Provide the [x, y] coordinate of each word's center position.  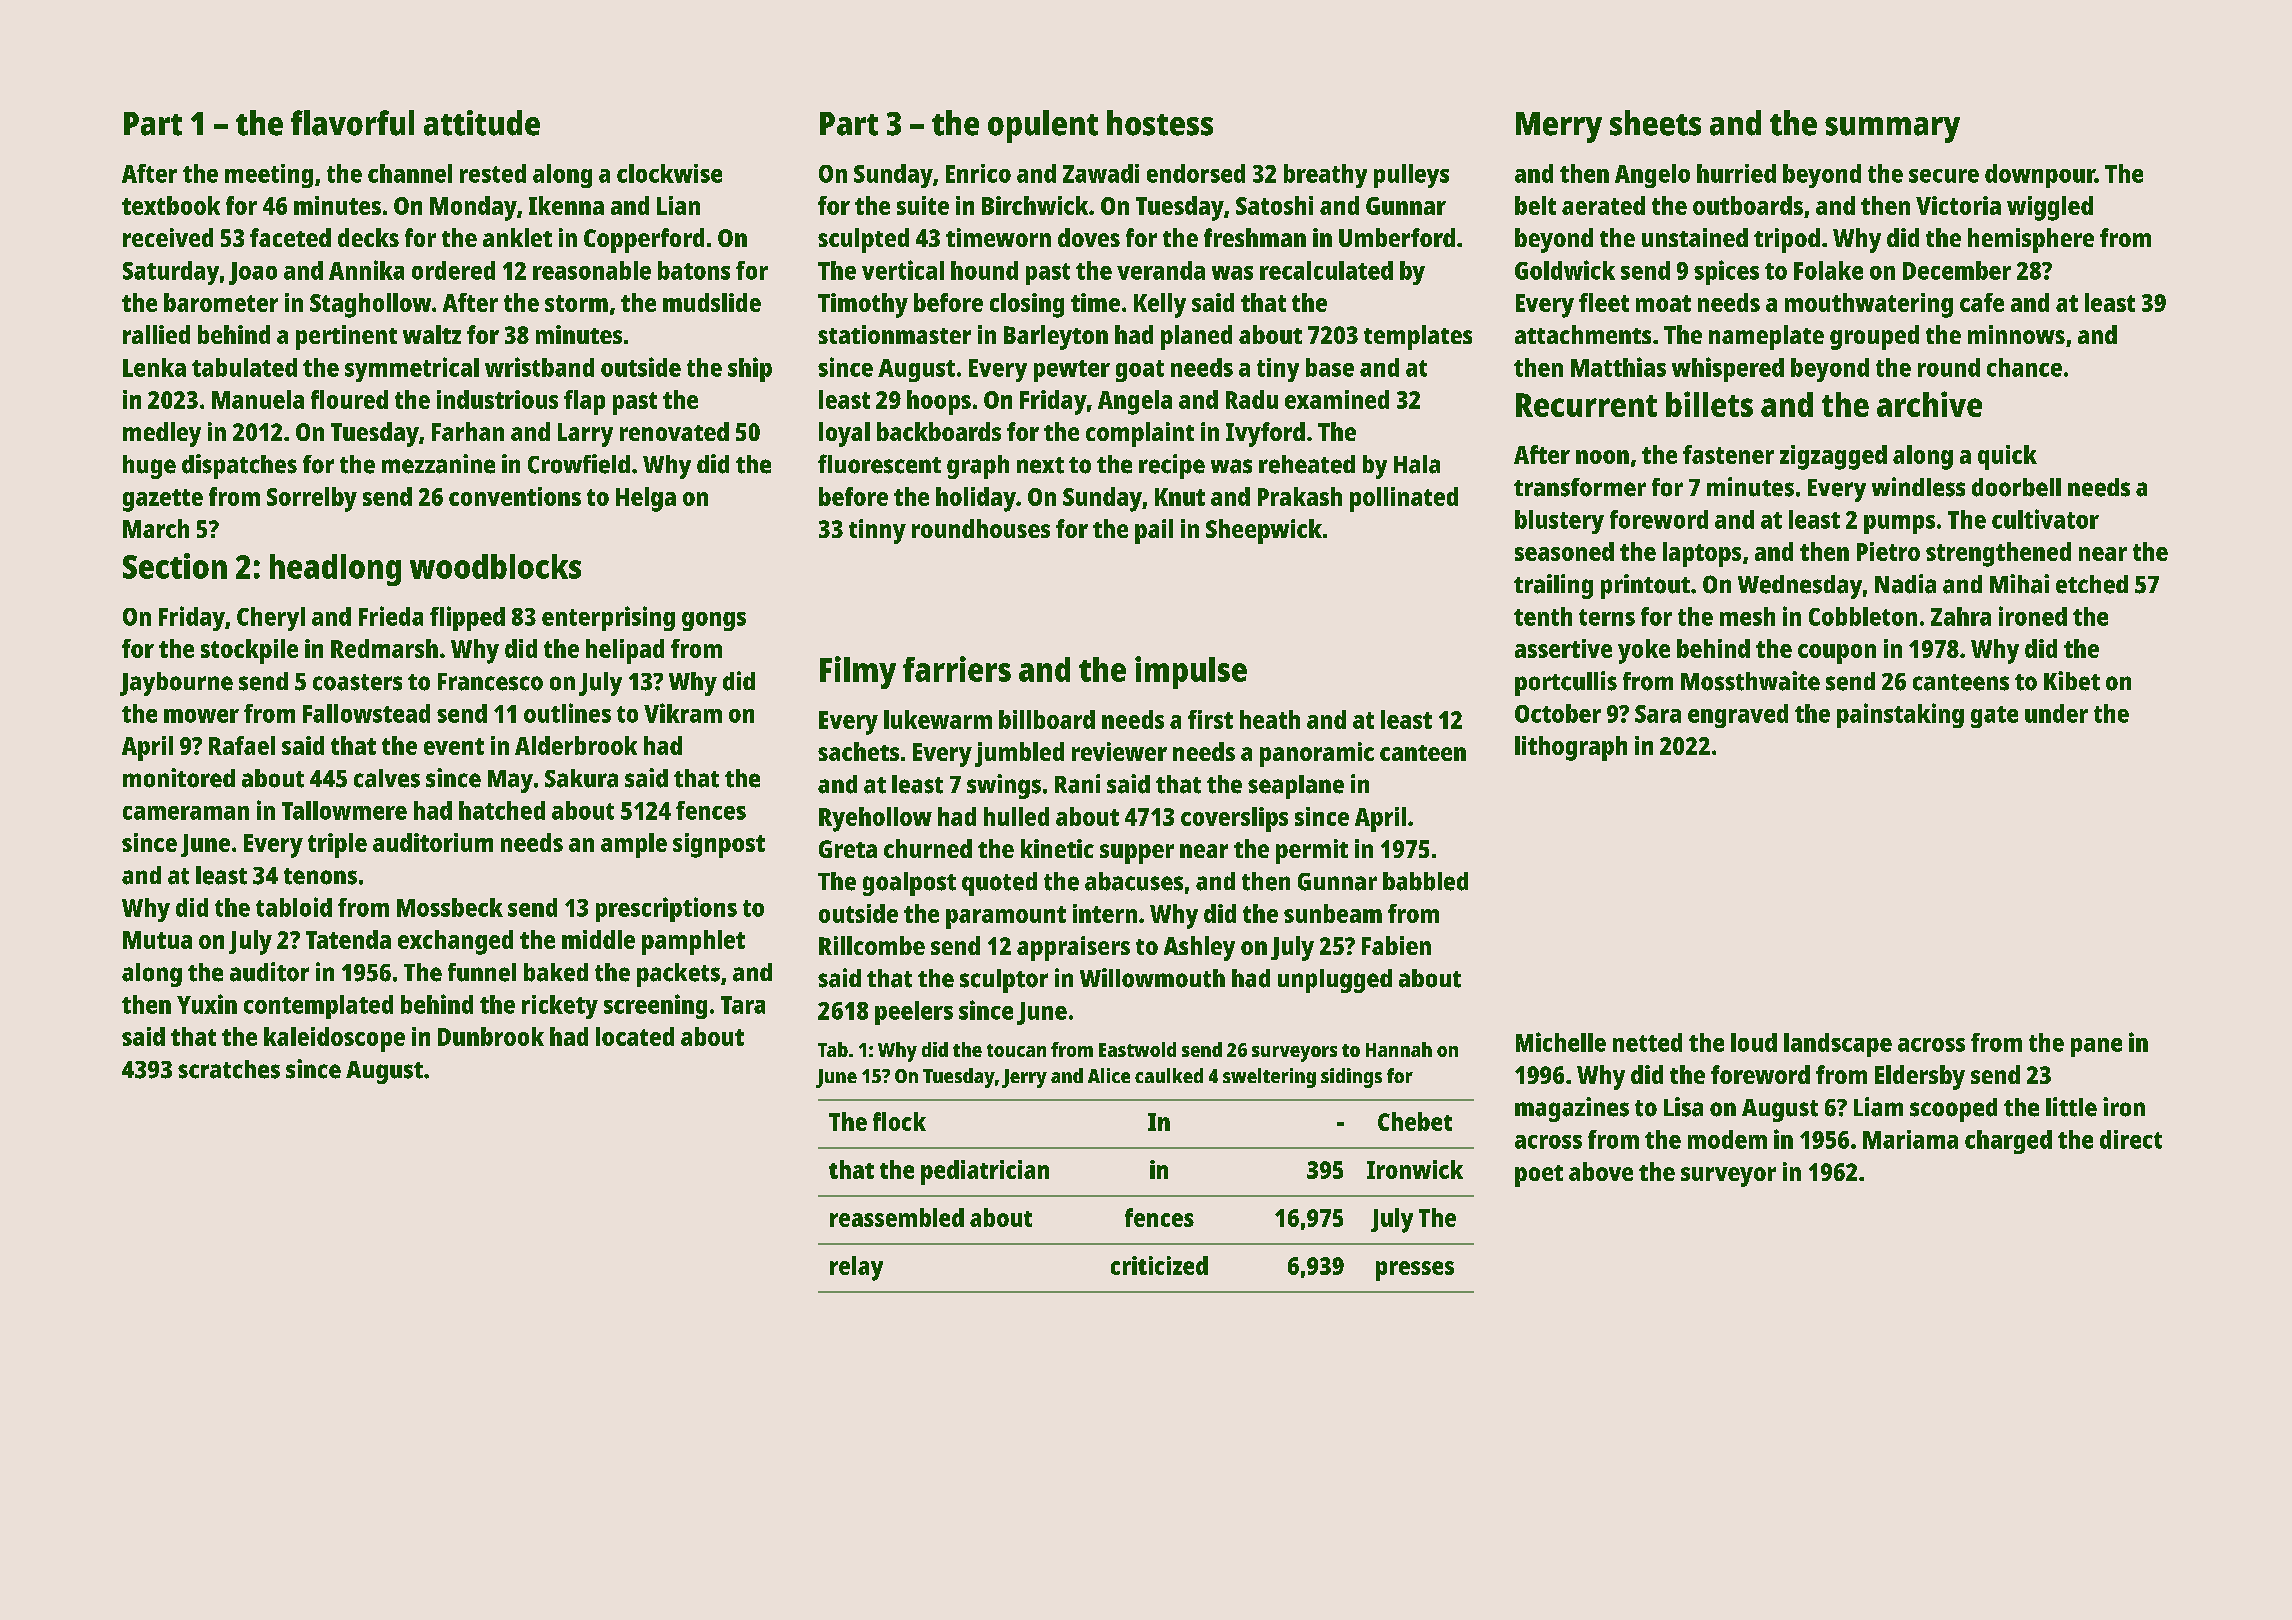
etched [2092, 584]
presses [1415, 1271]
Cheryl [271, 619]
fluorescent [879, 464]
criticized [1159, 1265]
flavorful [352, 123]
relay [856, 1268]
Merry [1559, 127]
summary [1892, 130]
